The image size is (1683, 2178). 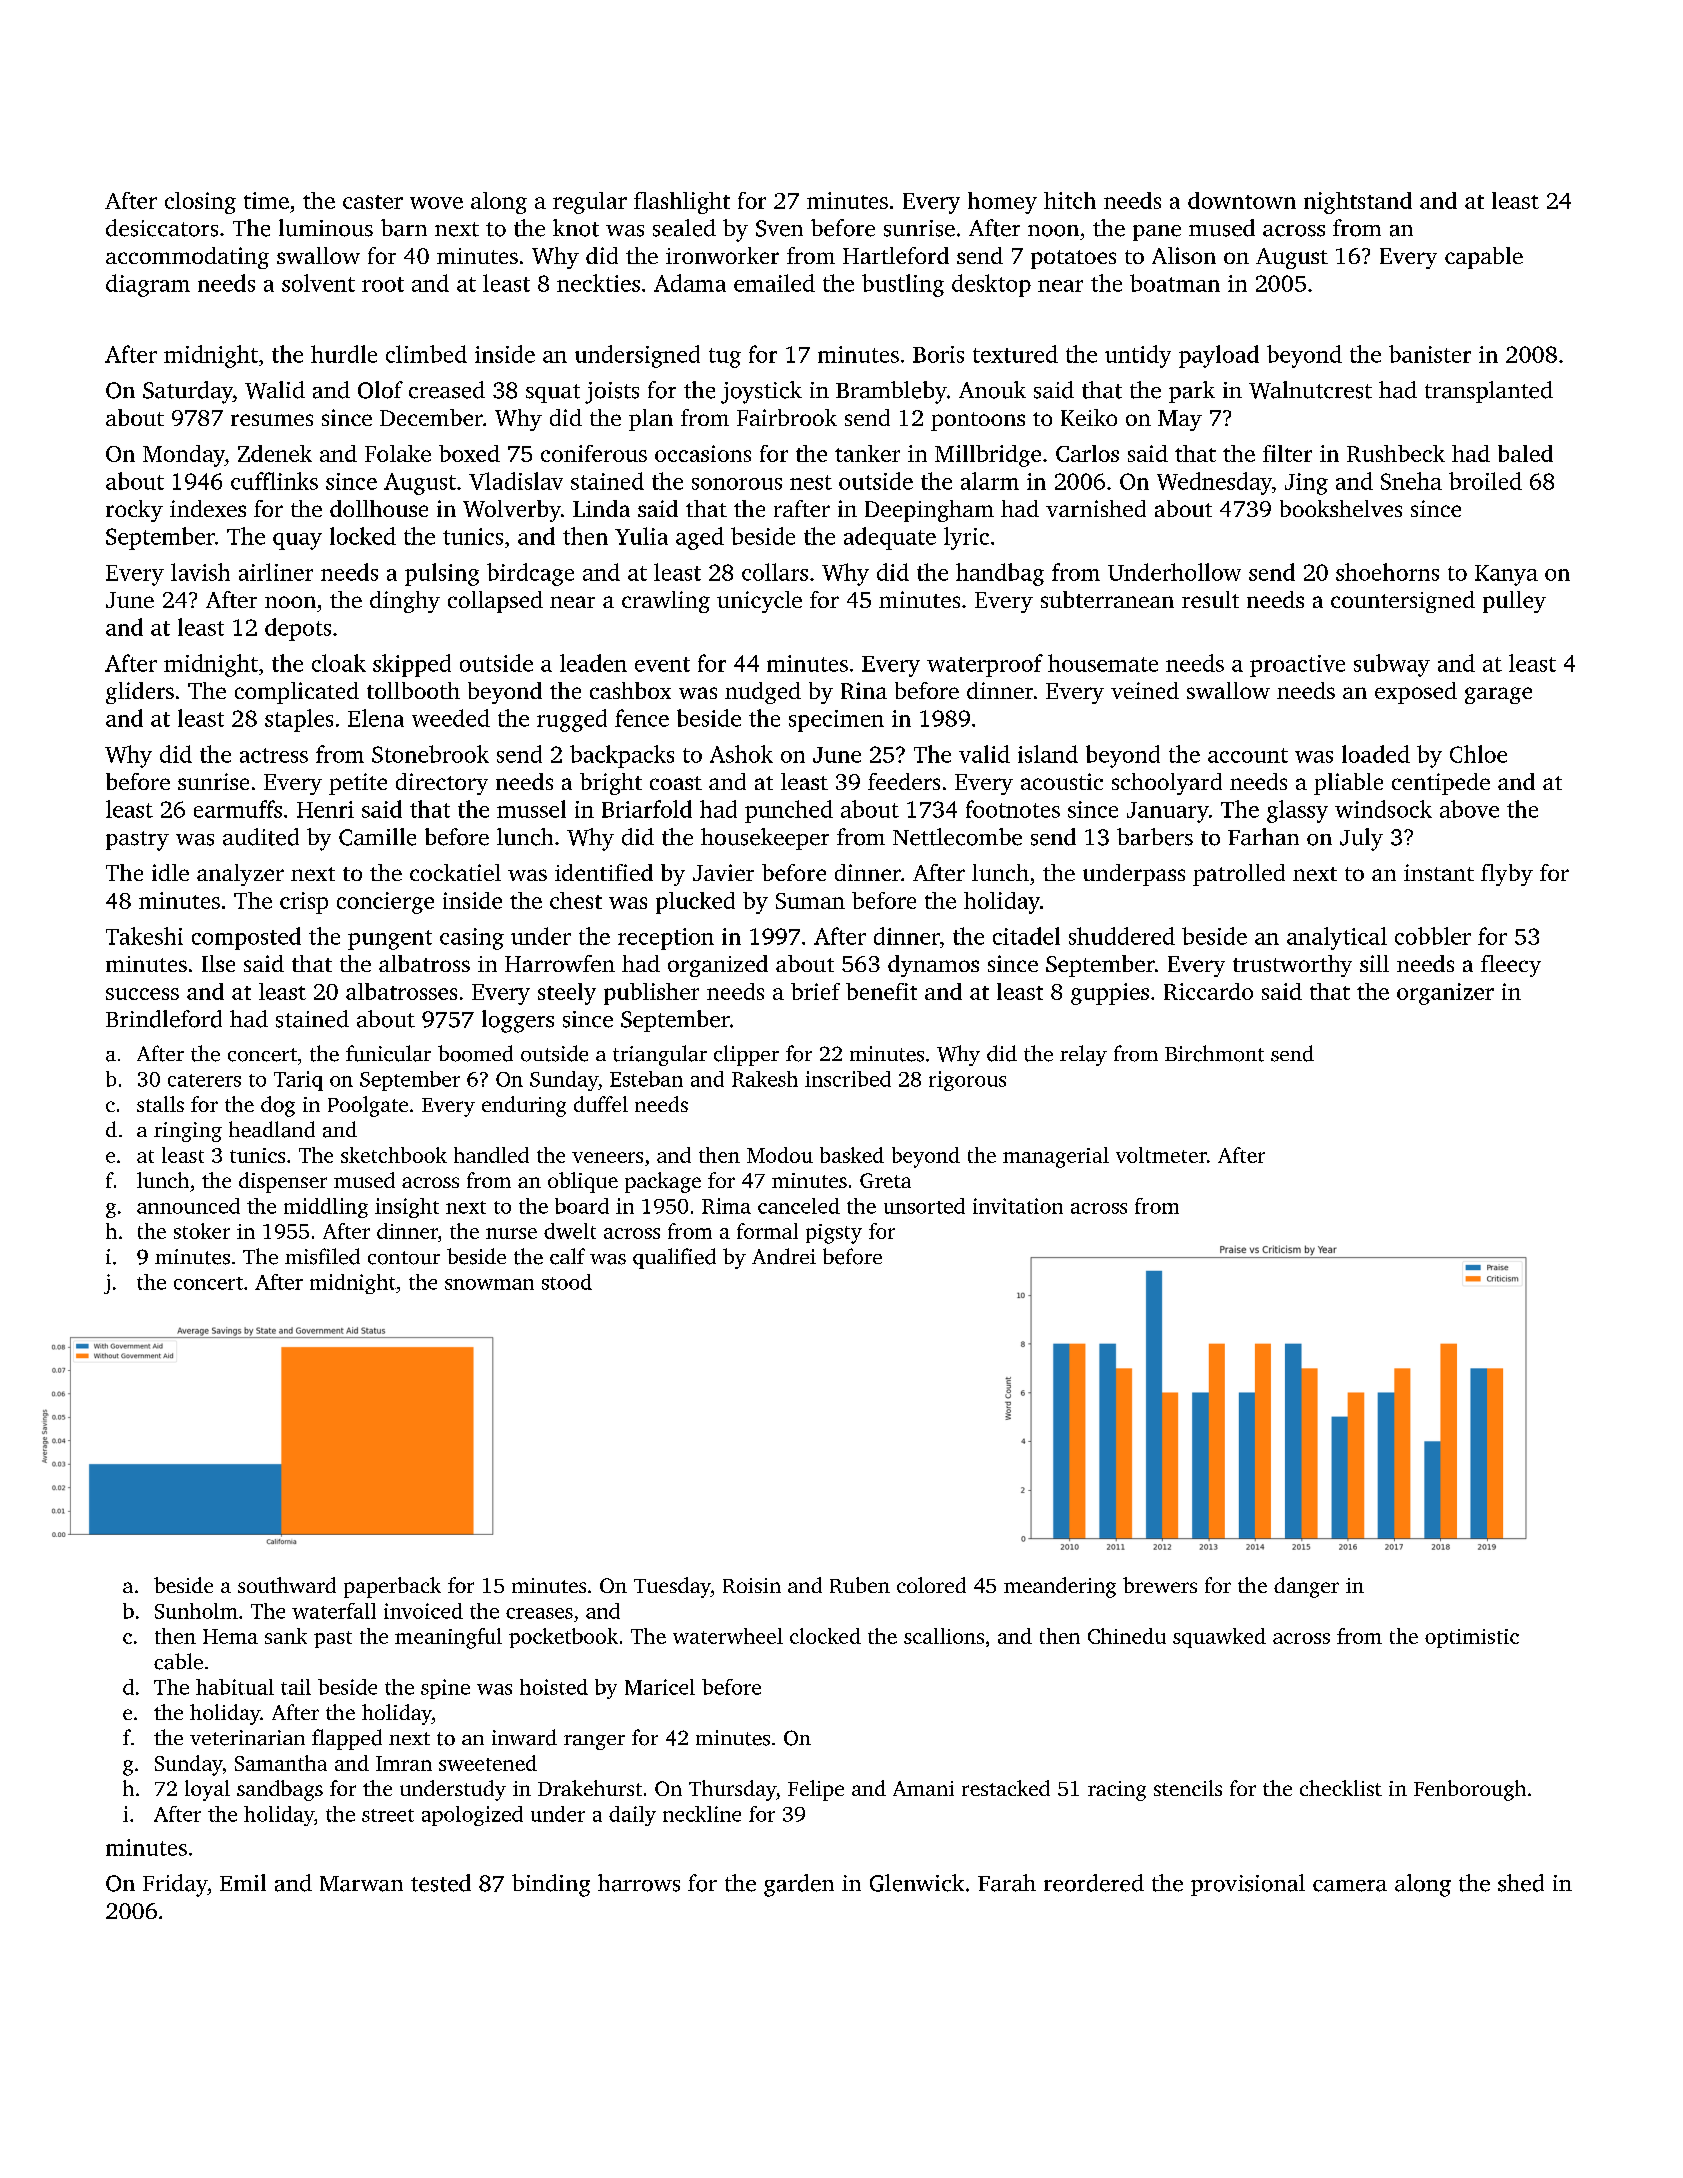 What do you see at coordinates (1350, 1886) in the page?
I see `camera` at bounding box center [1350, 1886].
